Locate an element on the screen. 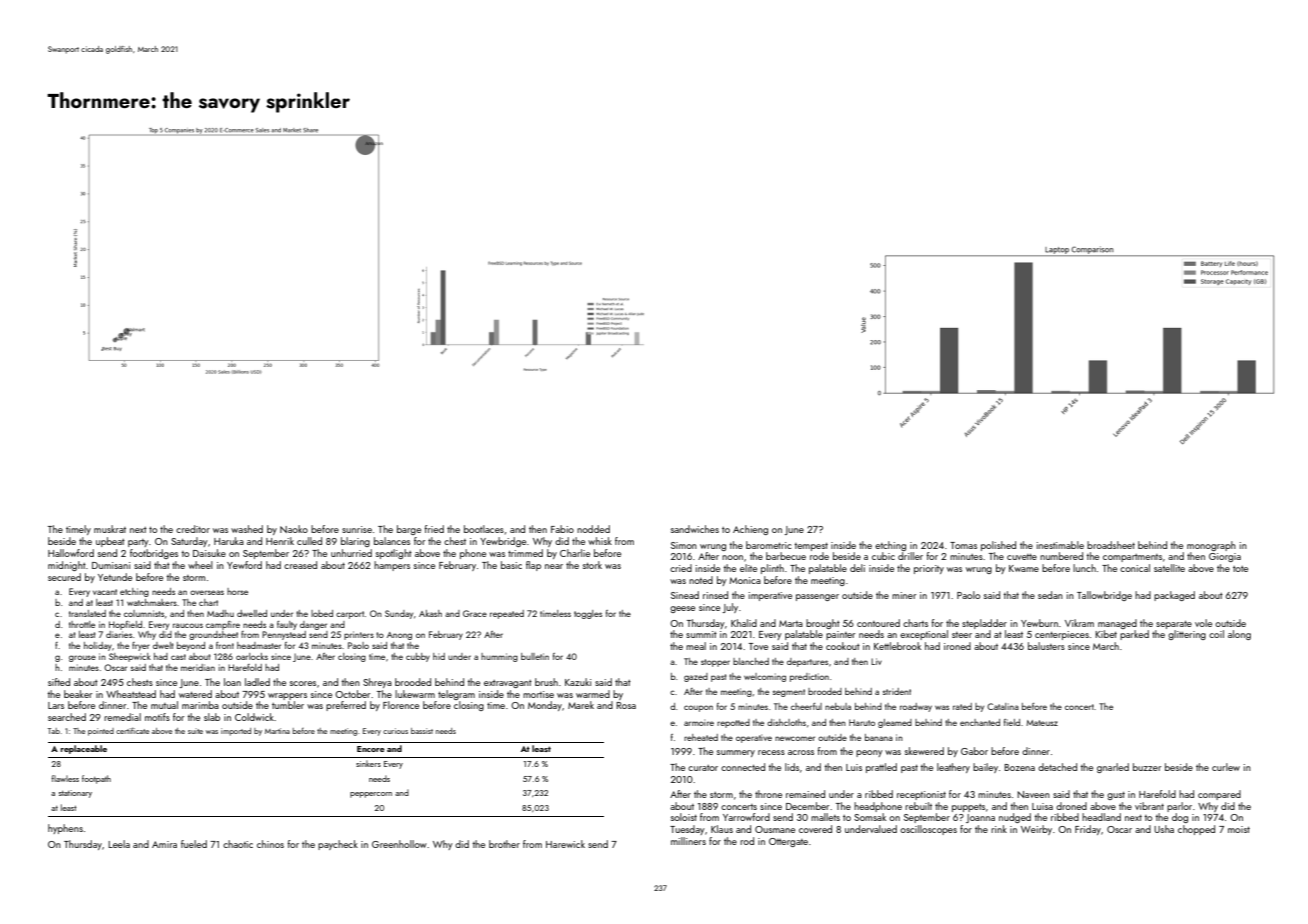 The width and height of the screenshot is (1308, 924). reheated is located at coordinates (701, 737).
